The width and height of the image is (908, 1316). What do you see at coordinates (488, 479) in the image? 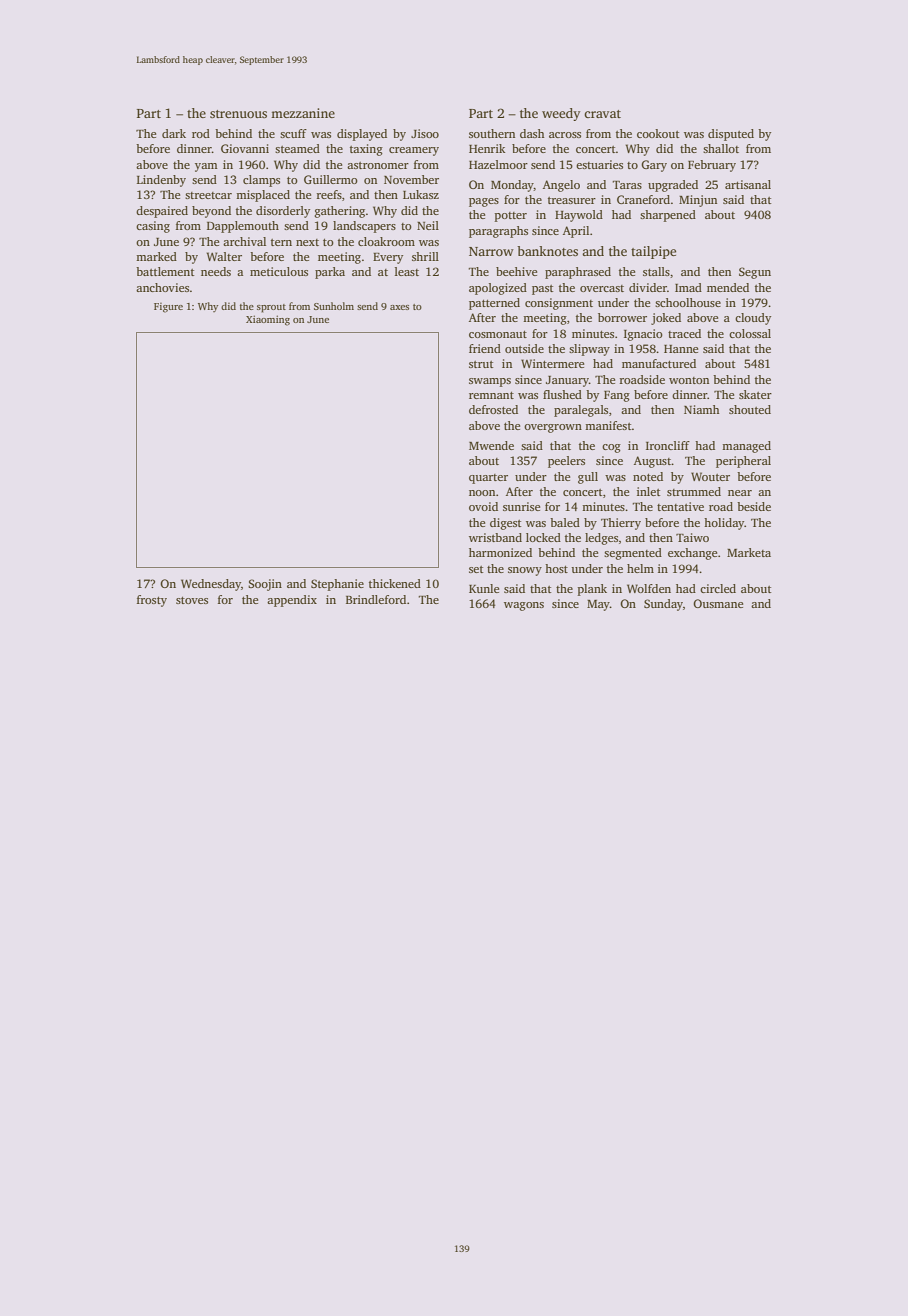
I see `quarter` at bounding box center [488, 479].
